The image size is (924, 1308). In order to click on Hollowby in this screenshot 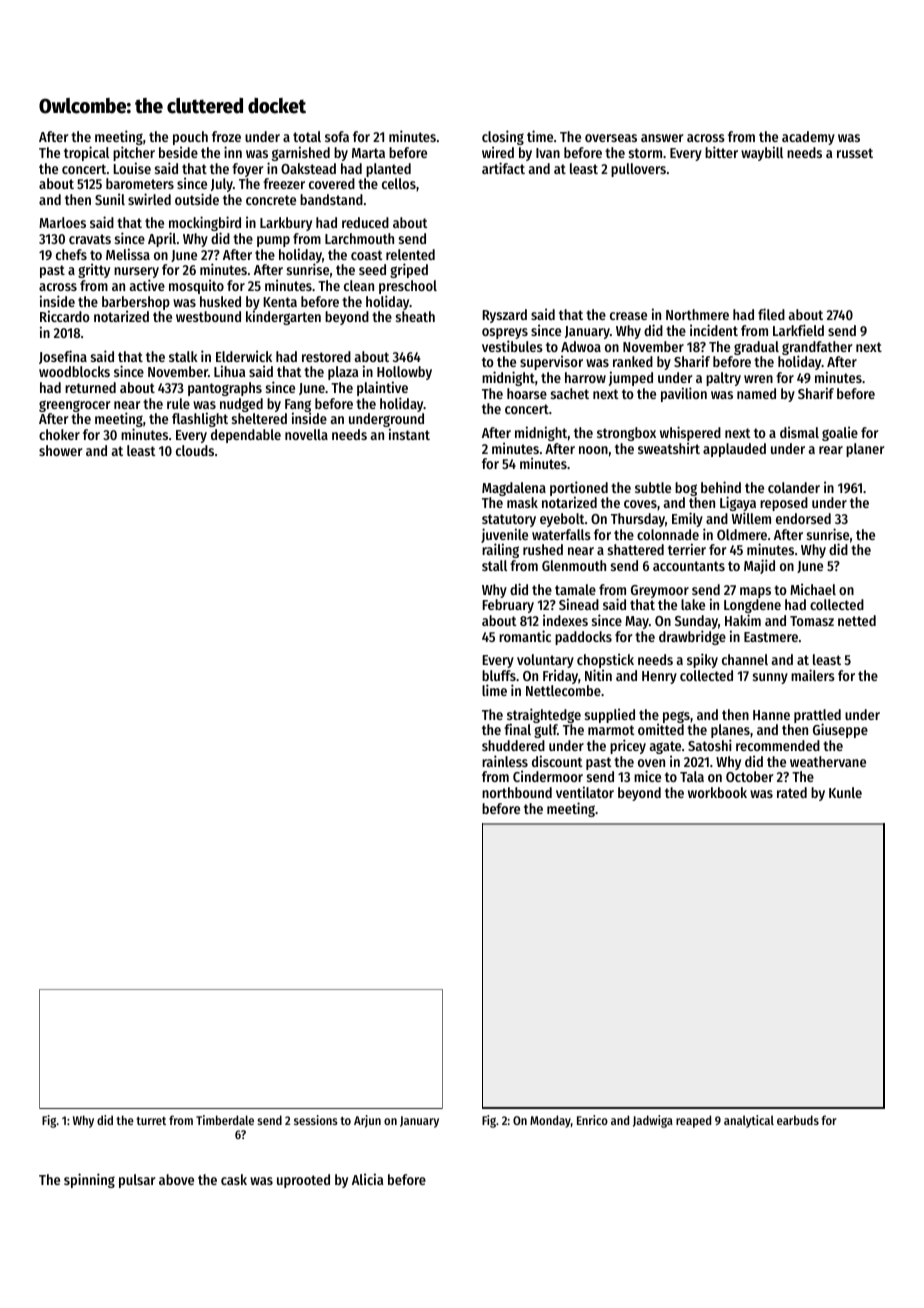, I will do `click(404, 373)`.
